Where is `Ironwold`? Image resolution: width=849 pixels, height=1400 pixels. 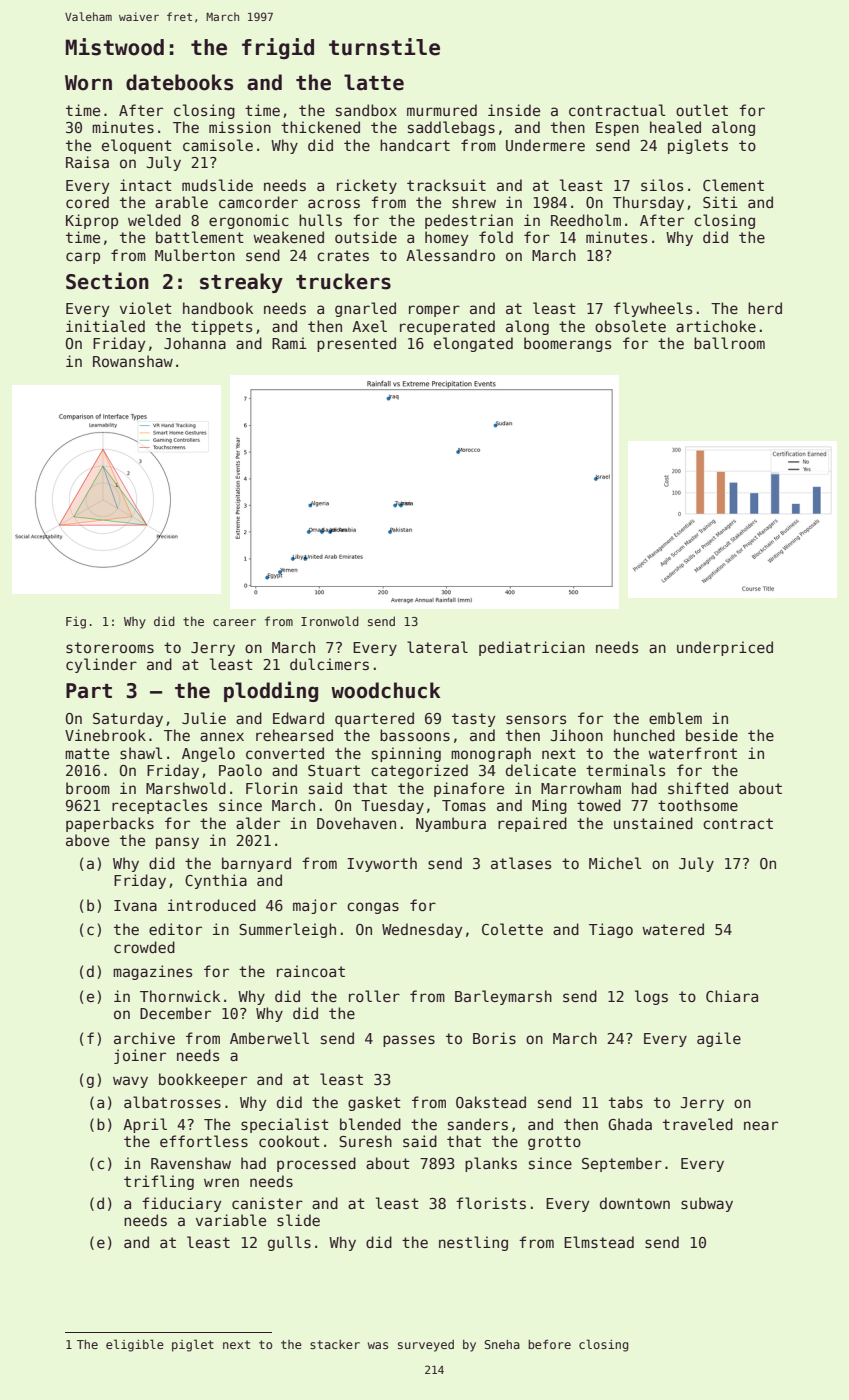 Ironwold is located at coordinates (330, 621).
